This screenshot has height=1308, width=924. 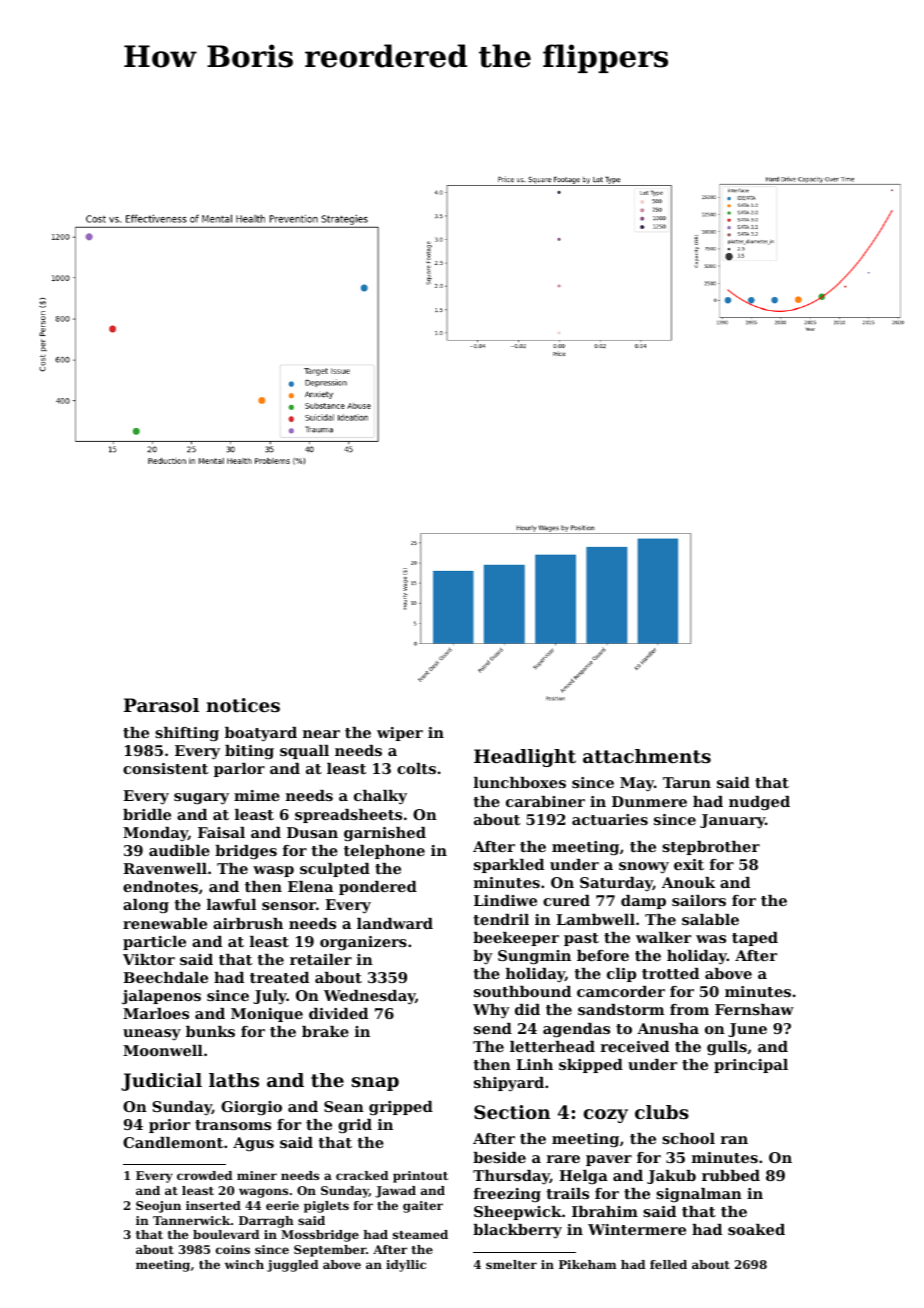 I want to click on taped, so click(x=755, y=939).
